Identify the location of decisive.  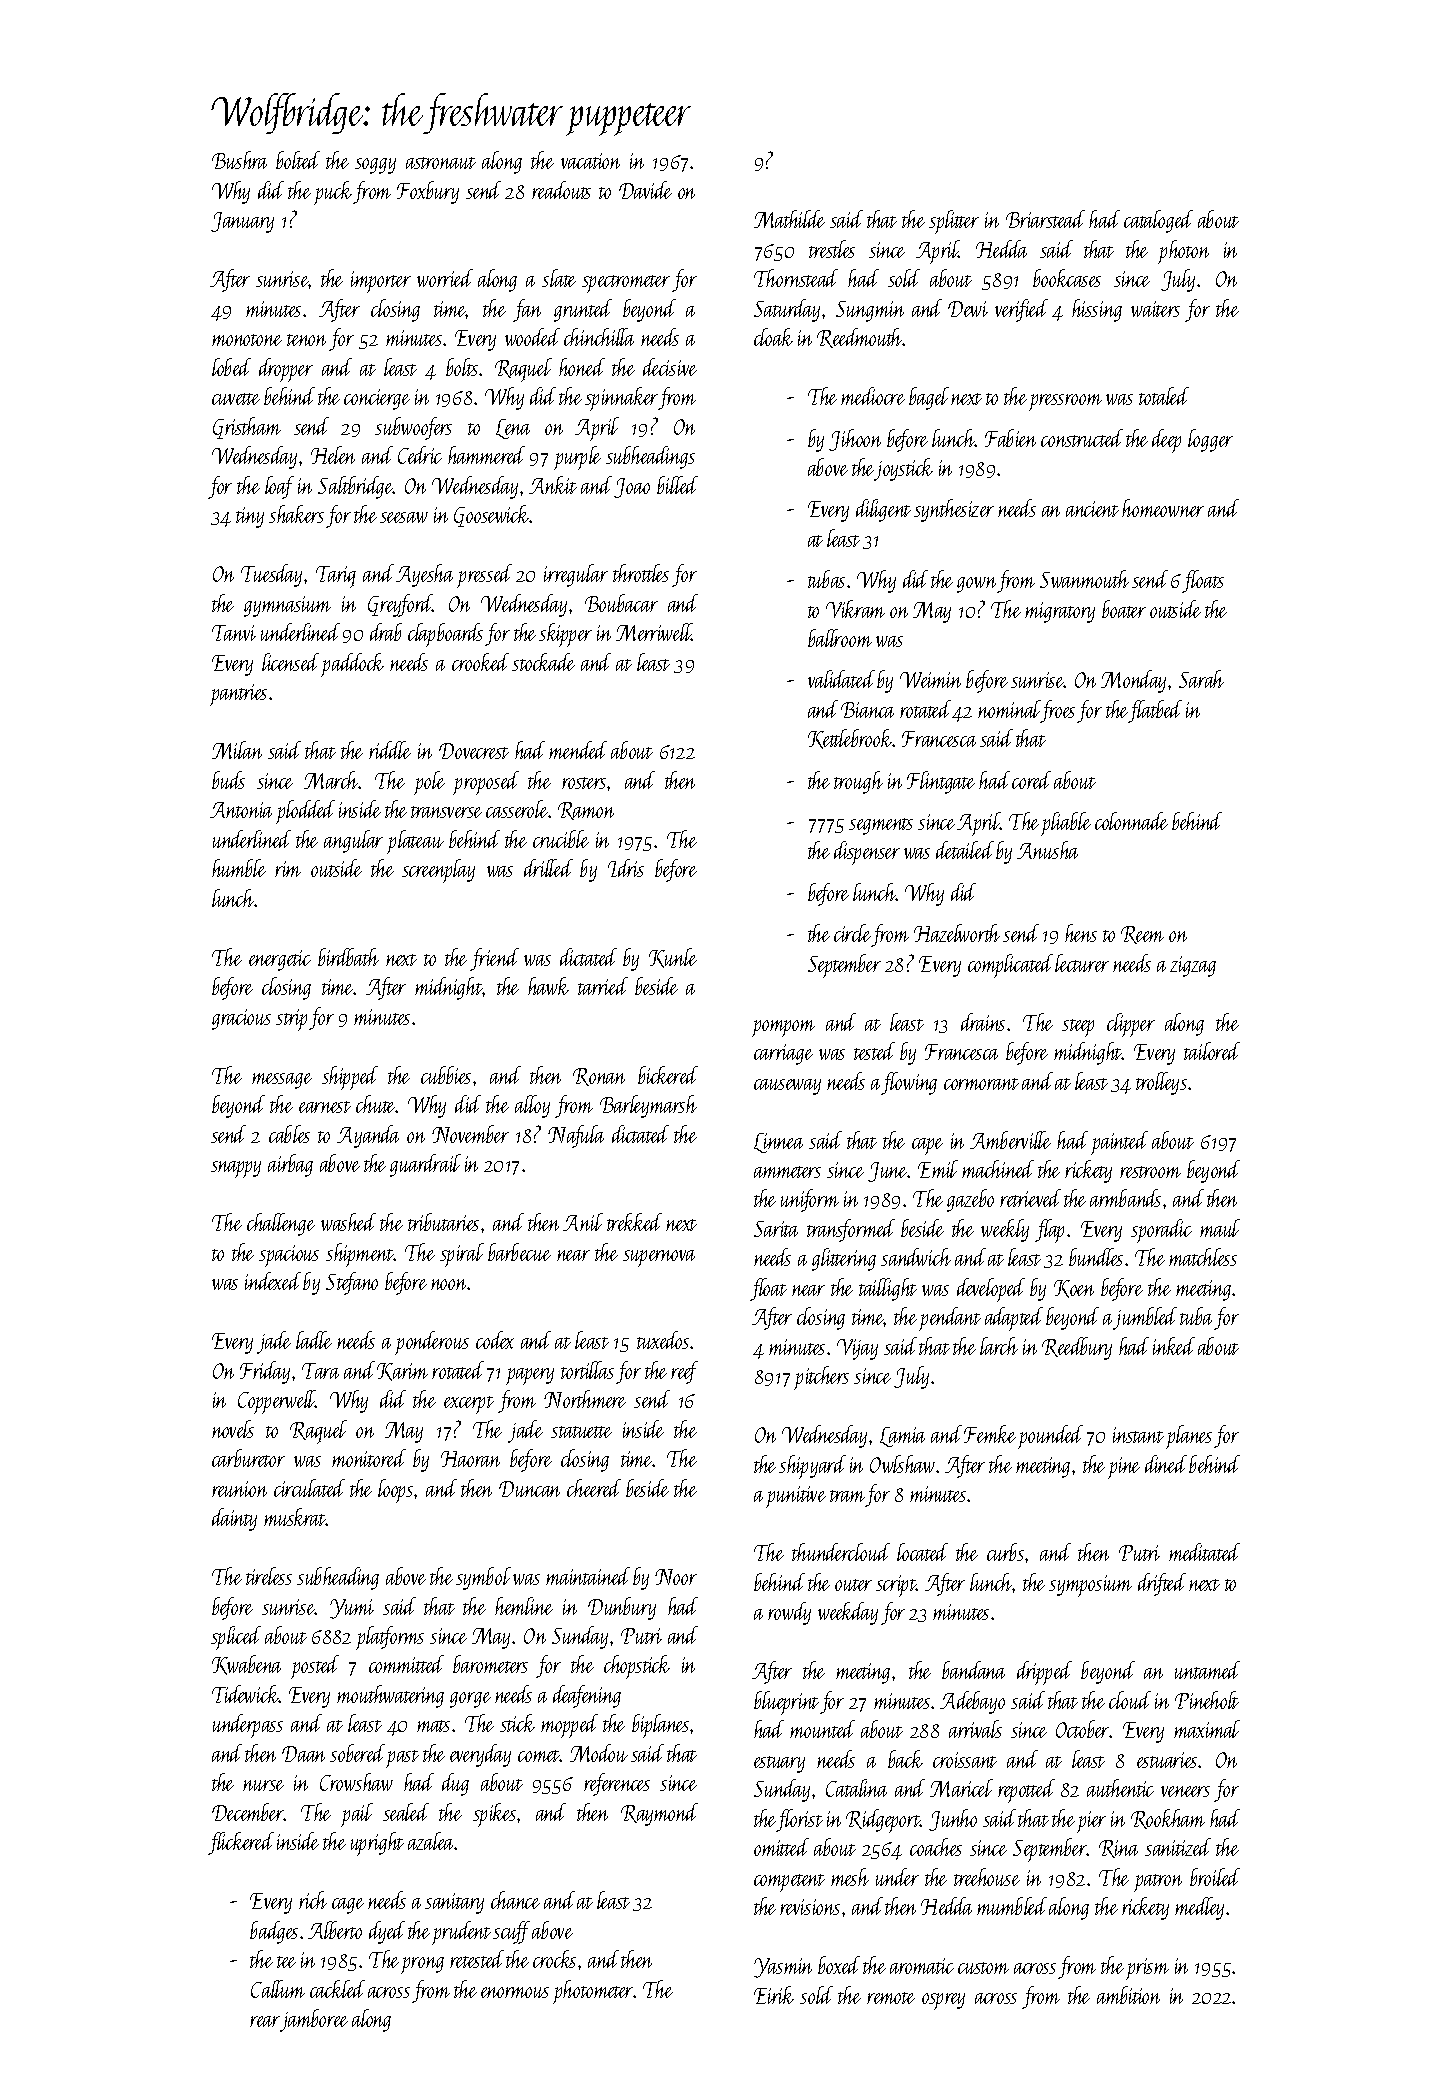
(670, 367).
